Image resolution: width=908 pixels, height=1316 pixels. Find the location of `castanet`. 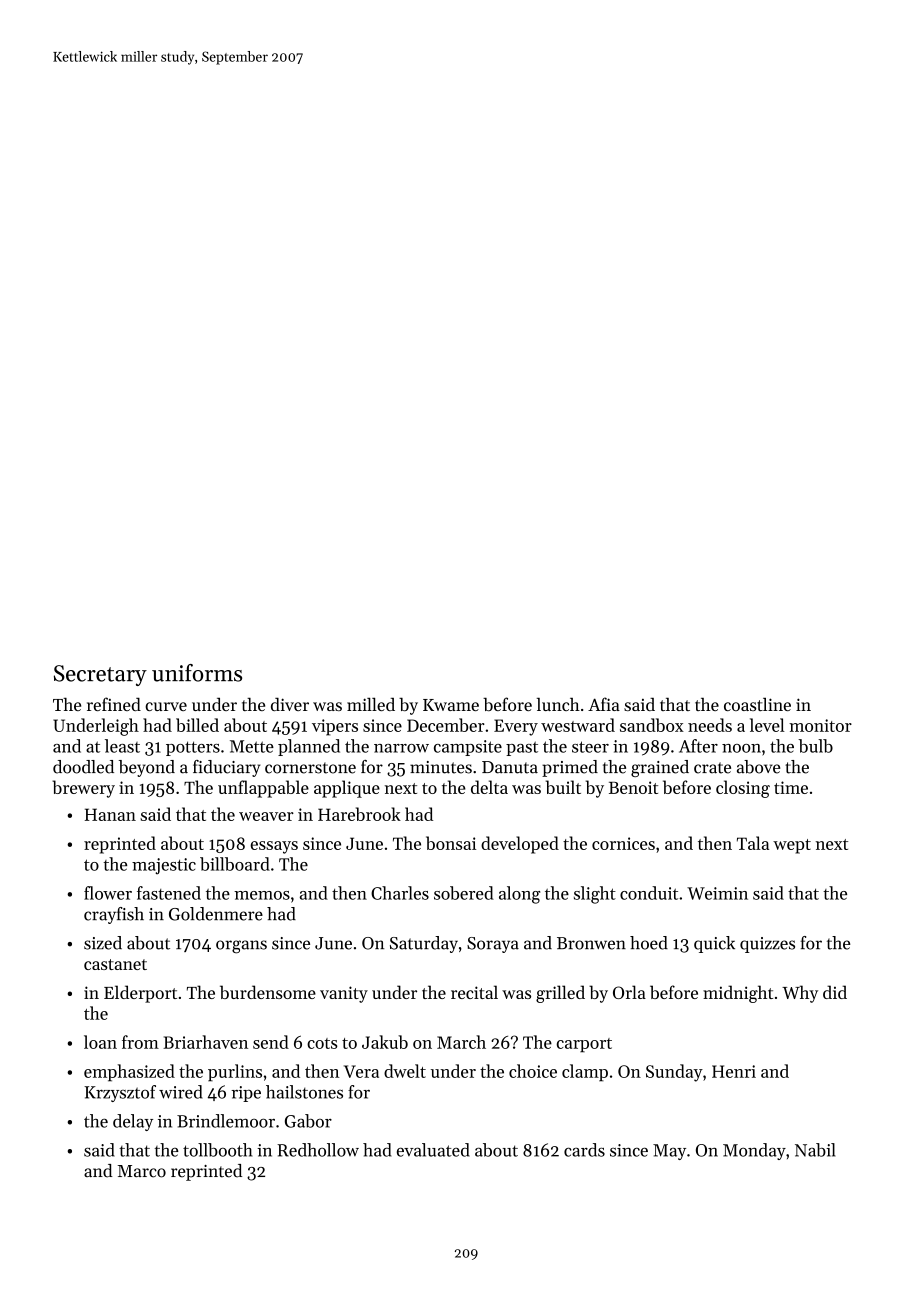

castanet is located at coordinates (115, 964).
